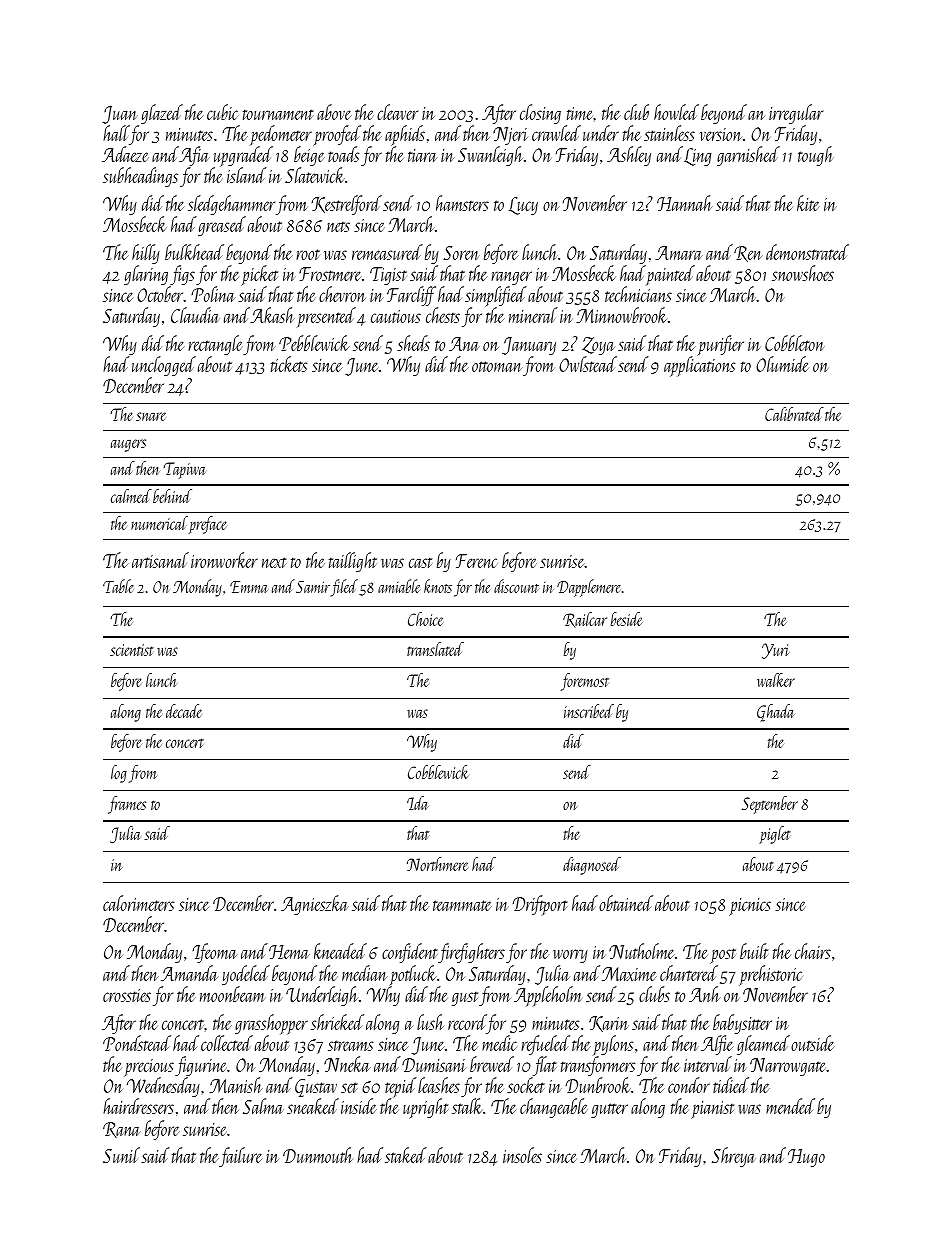 The image size is (952, 1233). I want to click on time, so click(580, 113).
